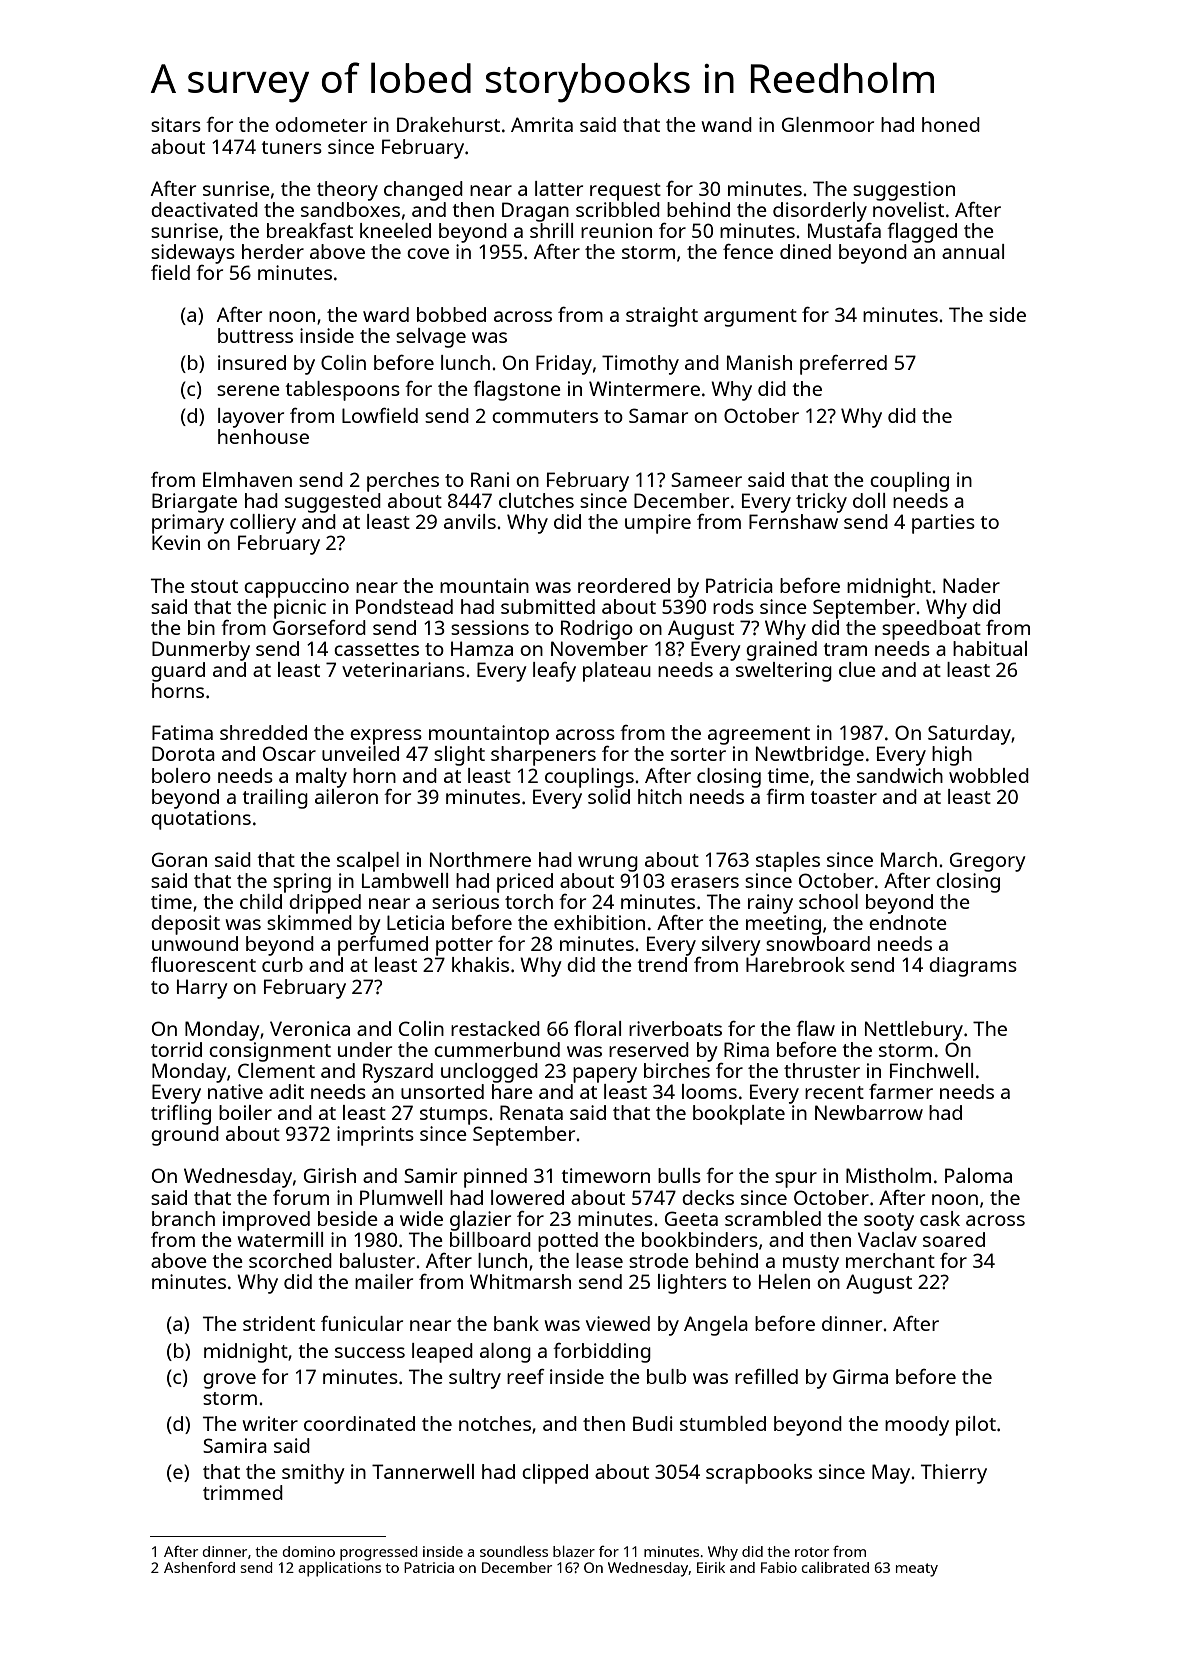  I want to click on sandwich, so click(900, 775).
